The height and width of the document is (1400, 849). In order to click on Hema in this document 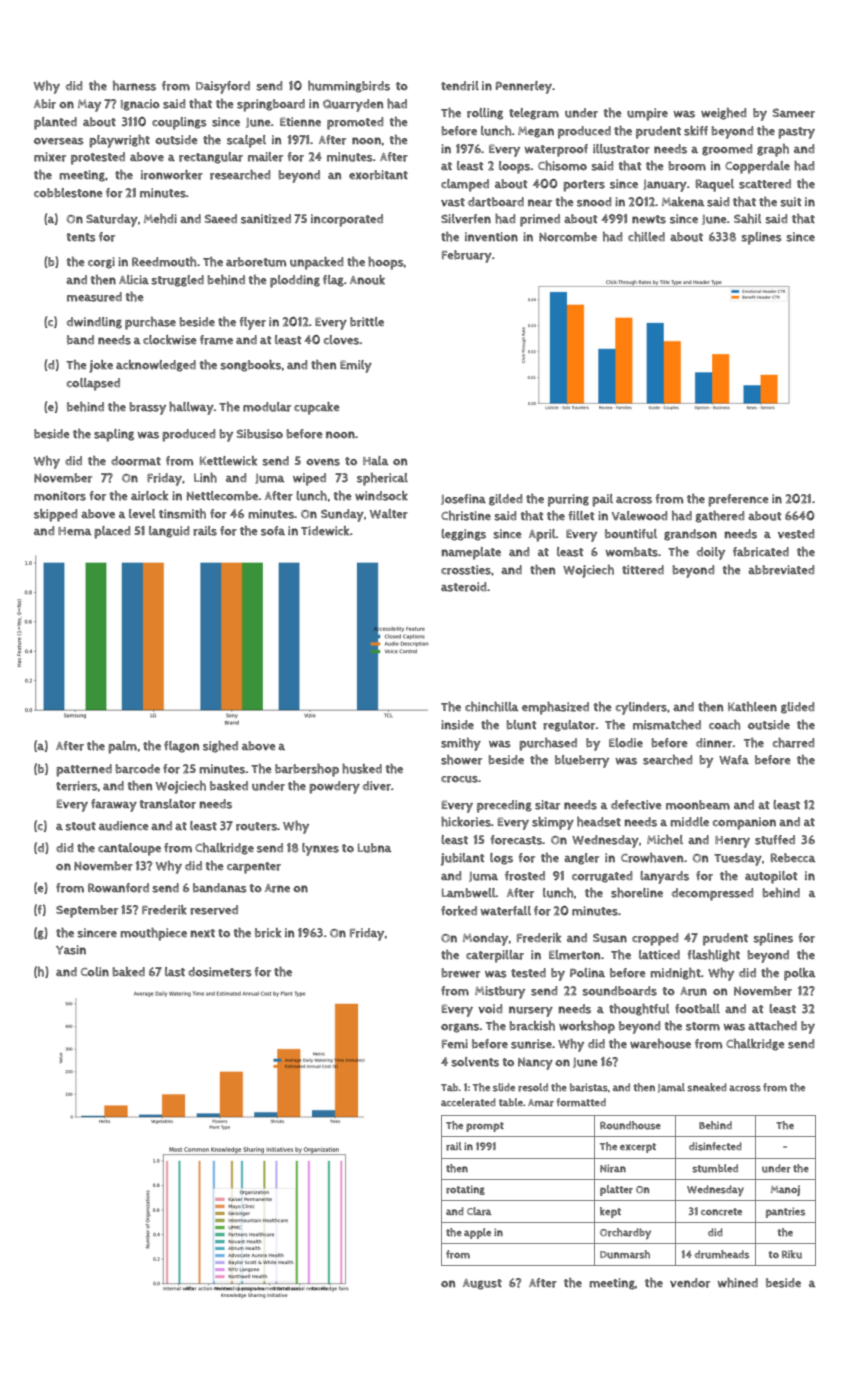, I will do `click(75, 531)`.
